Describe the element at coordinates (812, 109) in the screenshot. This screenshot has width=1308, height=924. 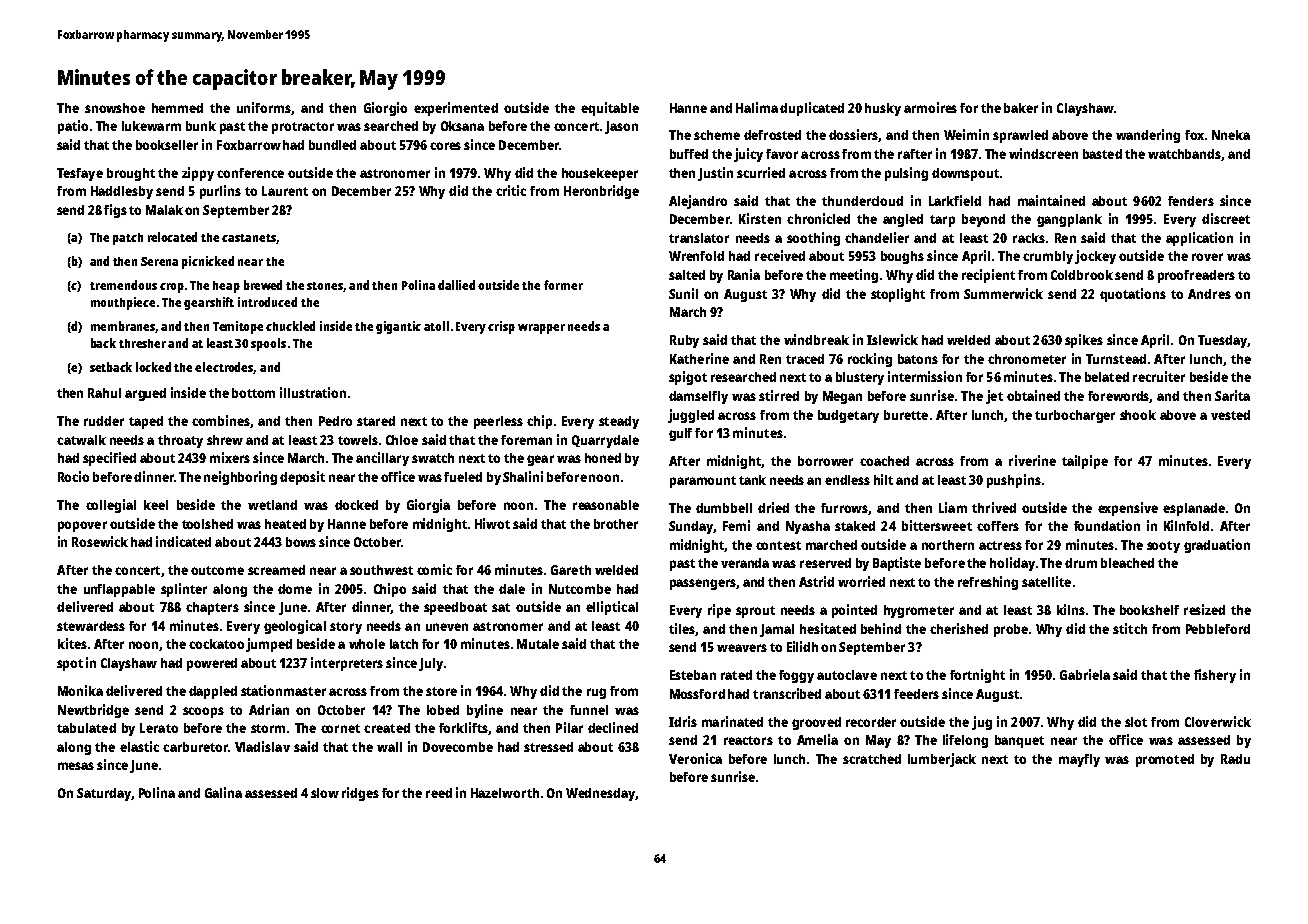
I see `duplicated` at that location.
